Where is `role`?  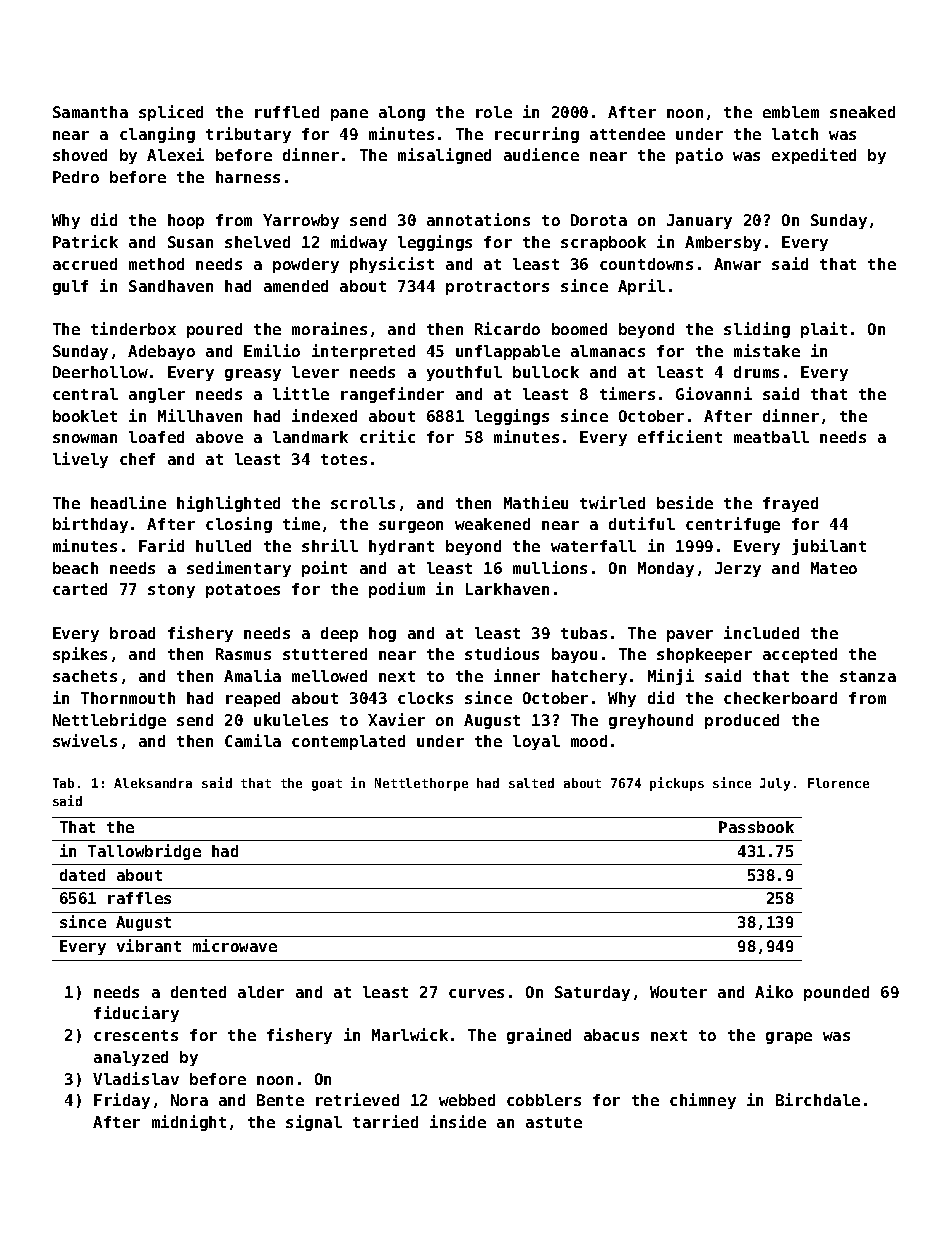 role is located at coordinates (494, 112).
